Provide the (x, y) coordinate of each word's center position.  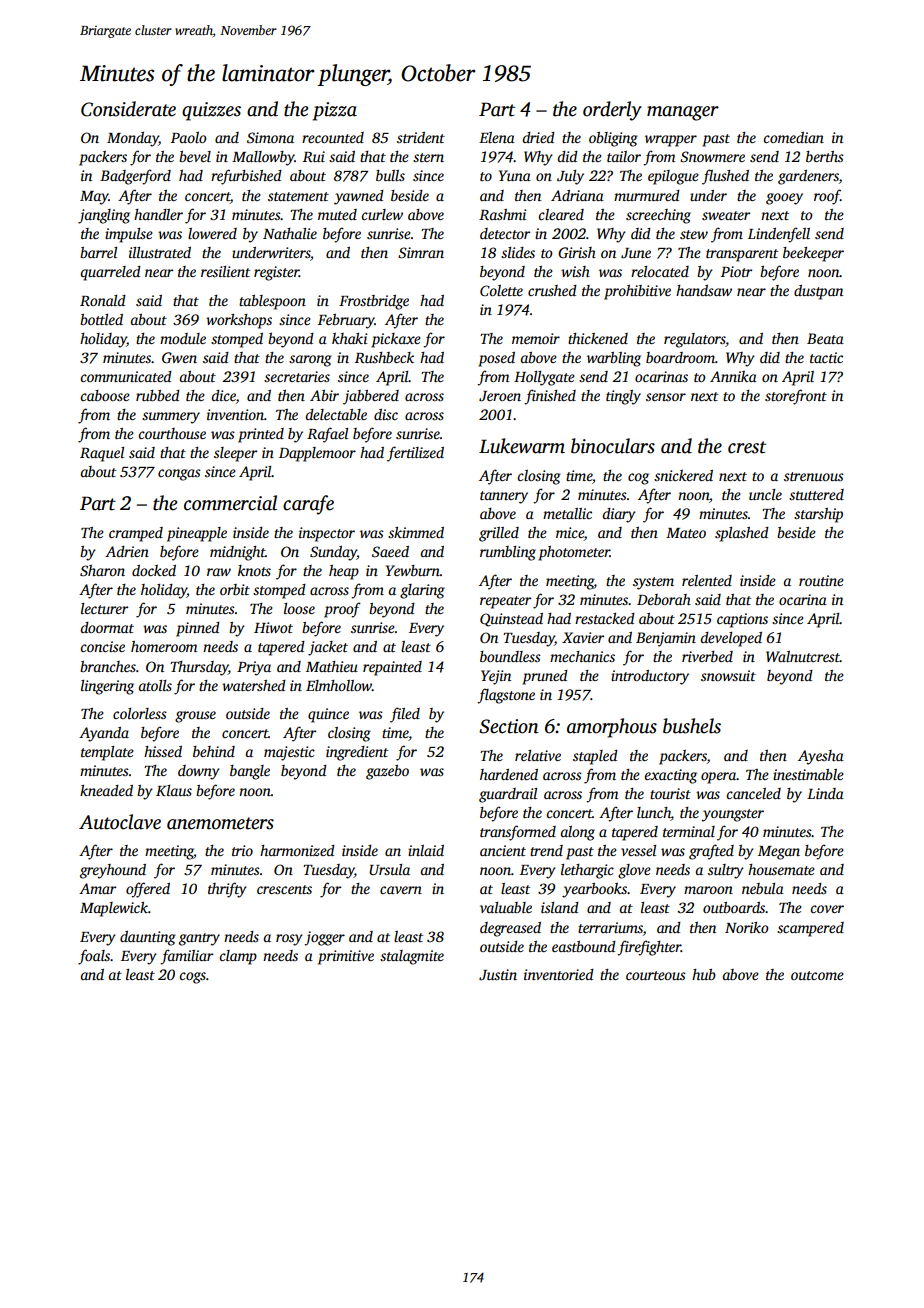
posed (496, 359)
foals (94, 957)
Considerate (128, 109)
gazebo (387, 772)
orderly (612, 111)
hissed (163, 751)
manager (683, 113)
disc (386, 414)
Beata (825, 338)
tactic (826, 357)
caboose (105, 395)
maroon (708, 890)
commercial (230, 503)
